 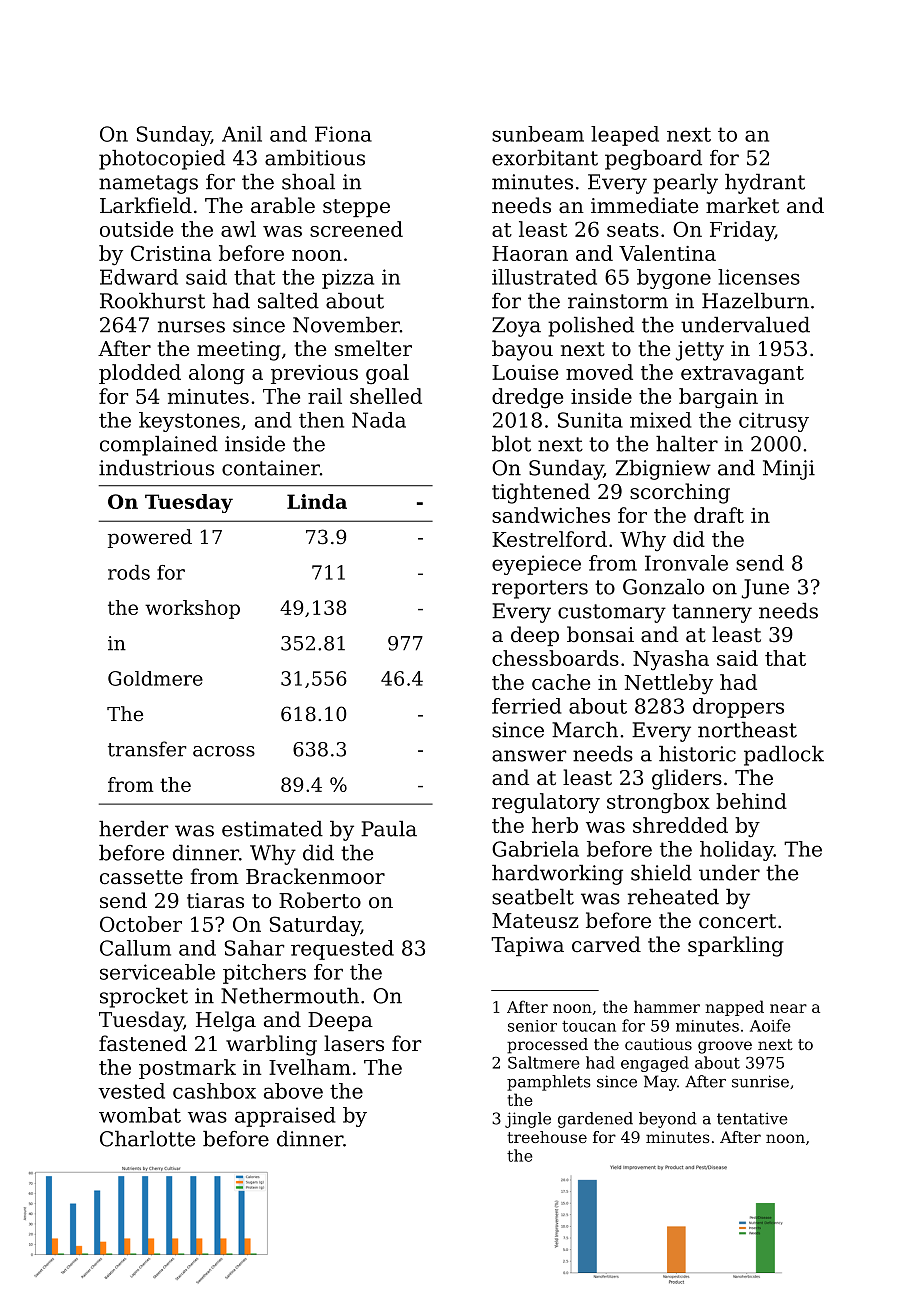 I want to click on answer, so click(x=529, y=756).
